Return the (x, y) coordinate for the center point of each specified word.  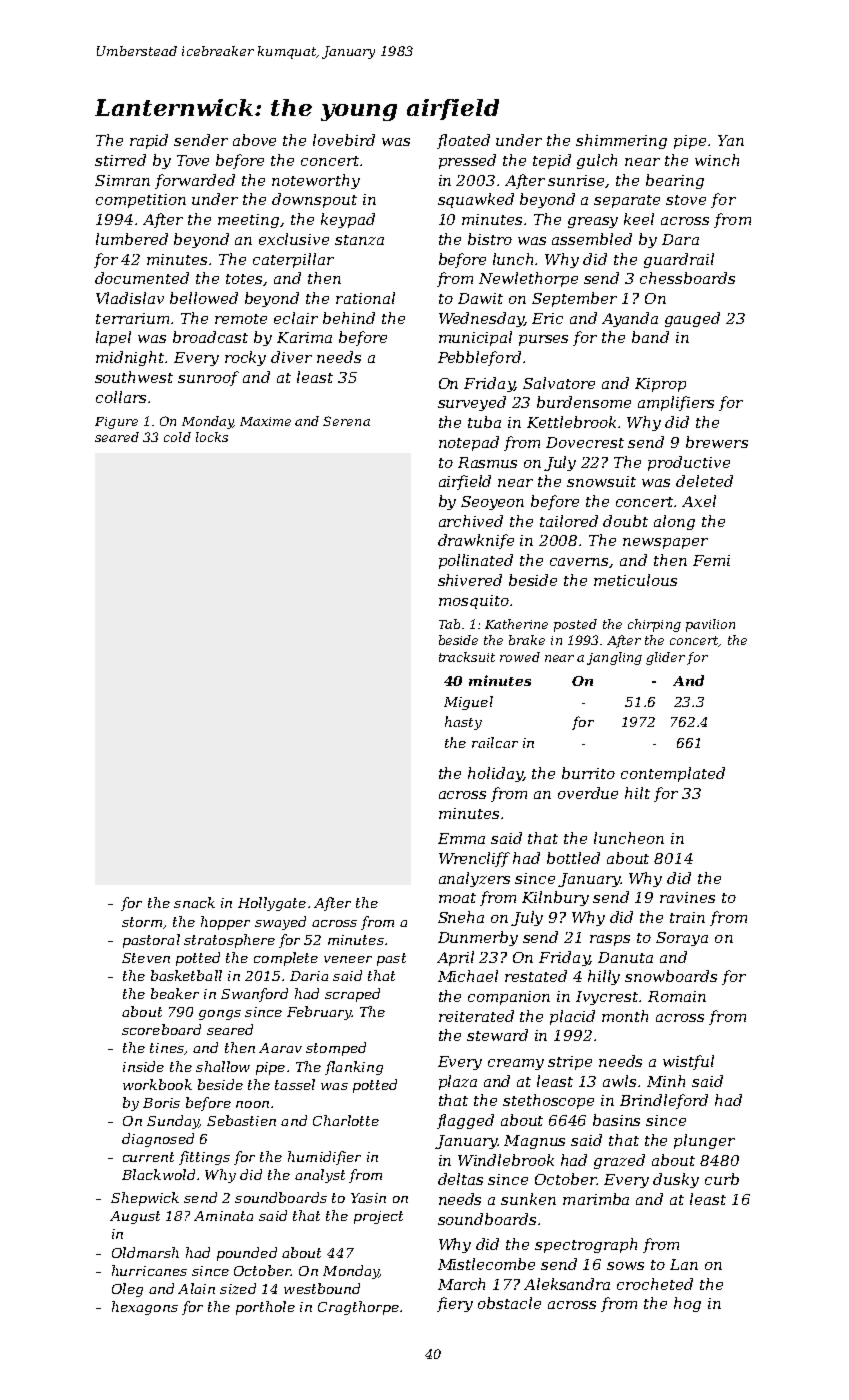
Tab (449, 624)
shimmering (621, 141)
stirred (120, 160)
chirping (654, 625)
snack (194, 902)
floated (463, 141)
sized (238, 1288)
